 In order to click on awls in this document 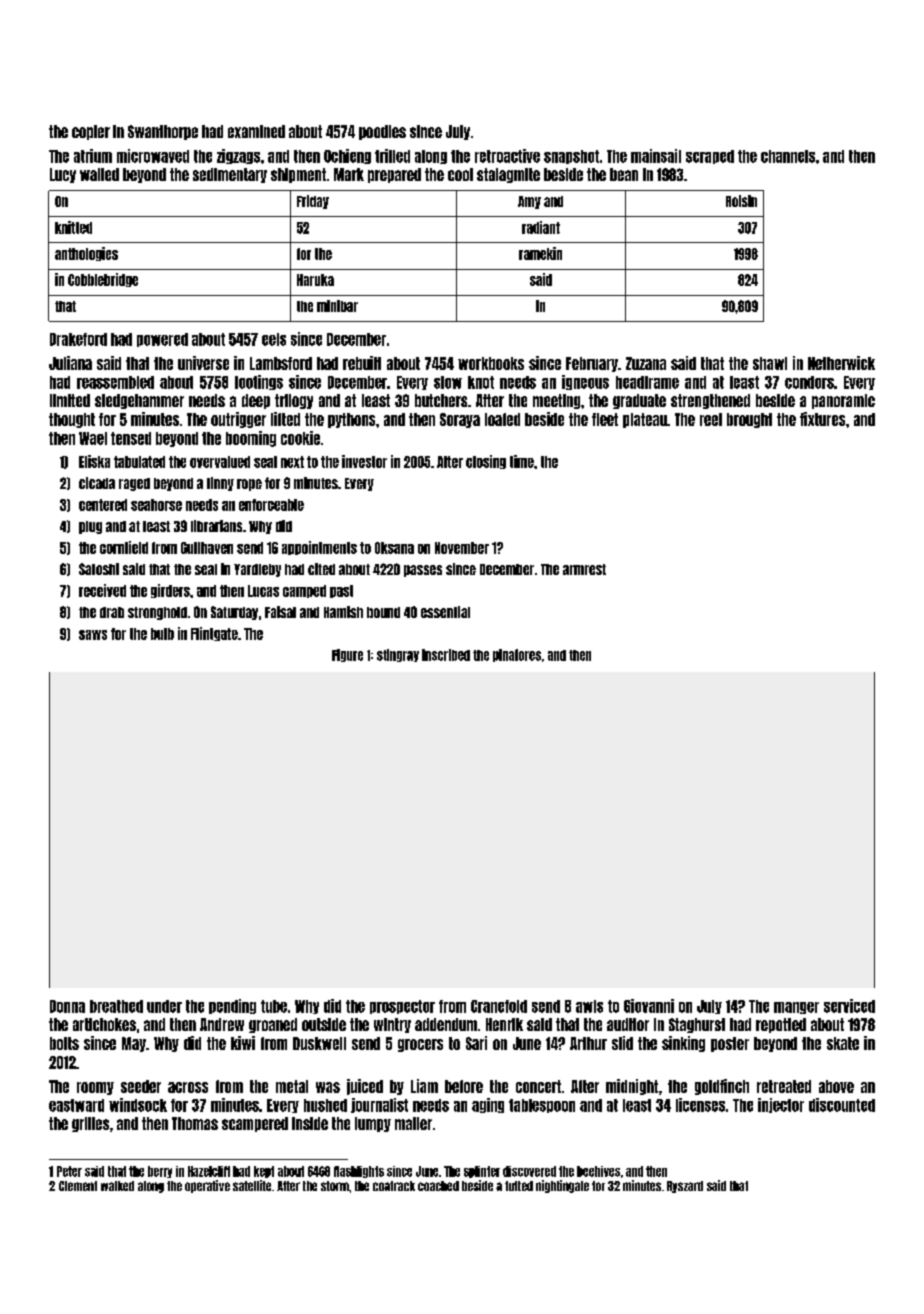, I will do `click(589, 1006)`.
